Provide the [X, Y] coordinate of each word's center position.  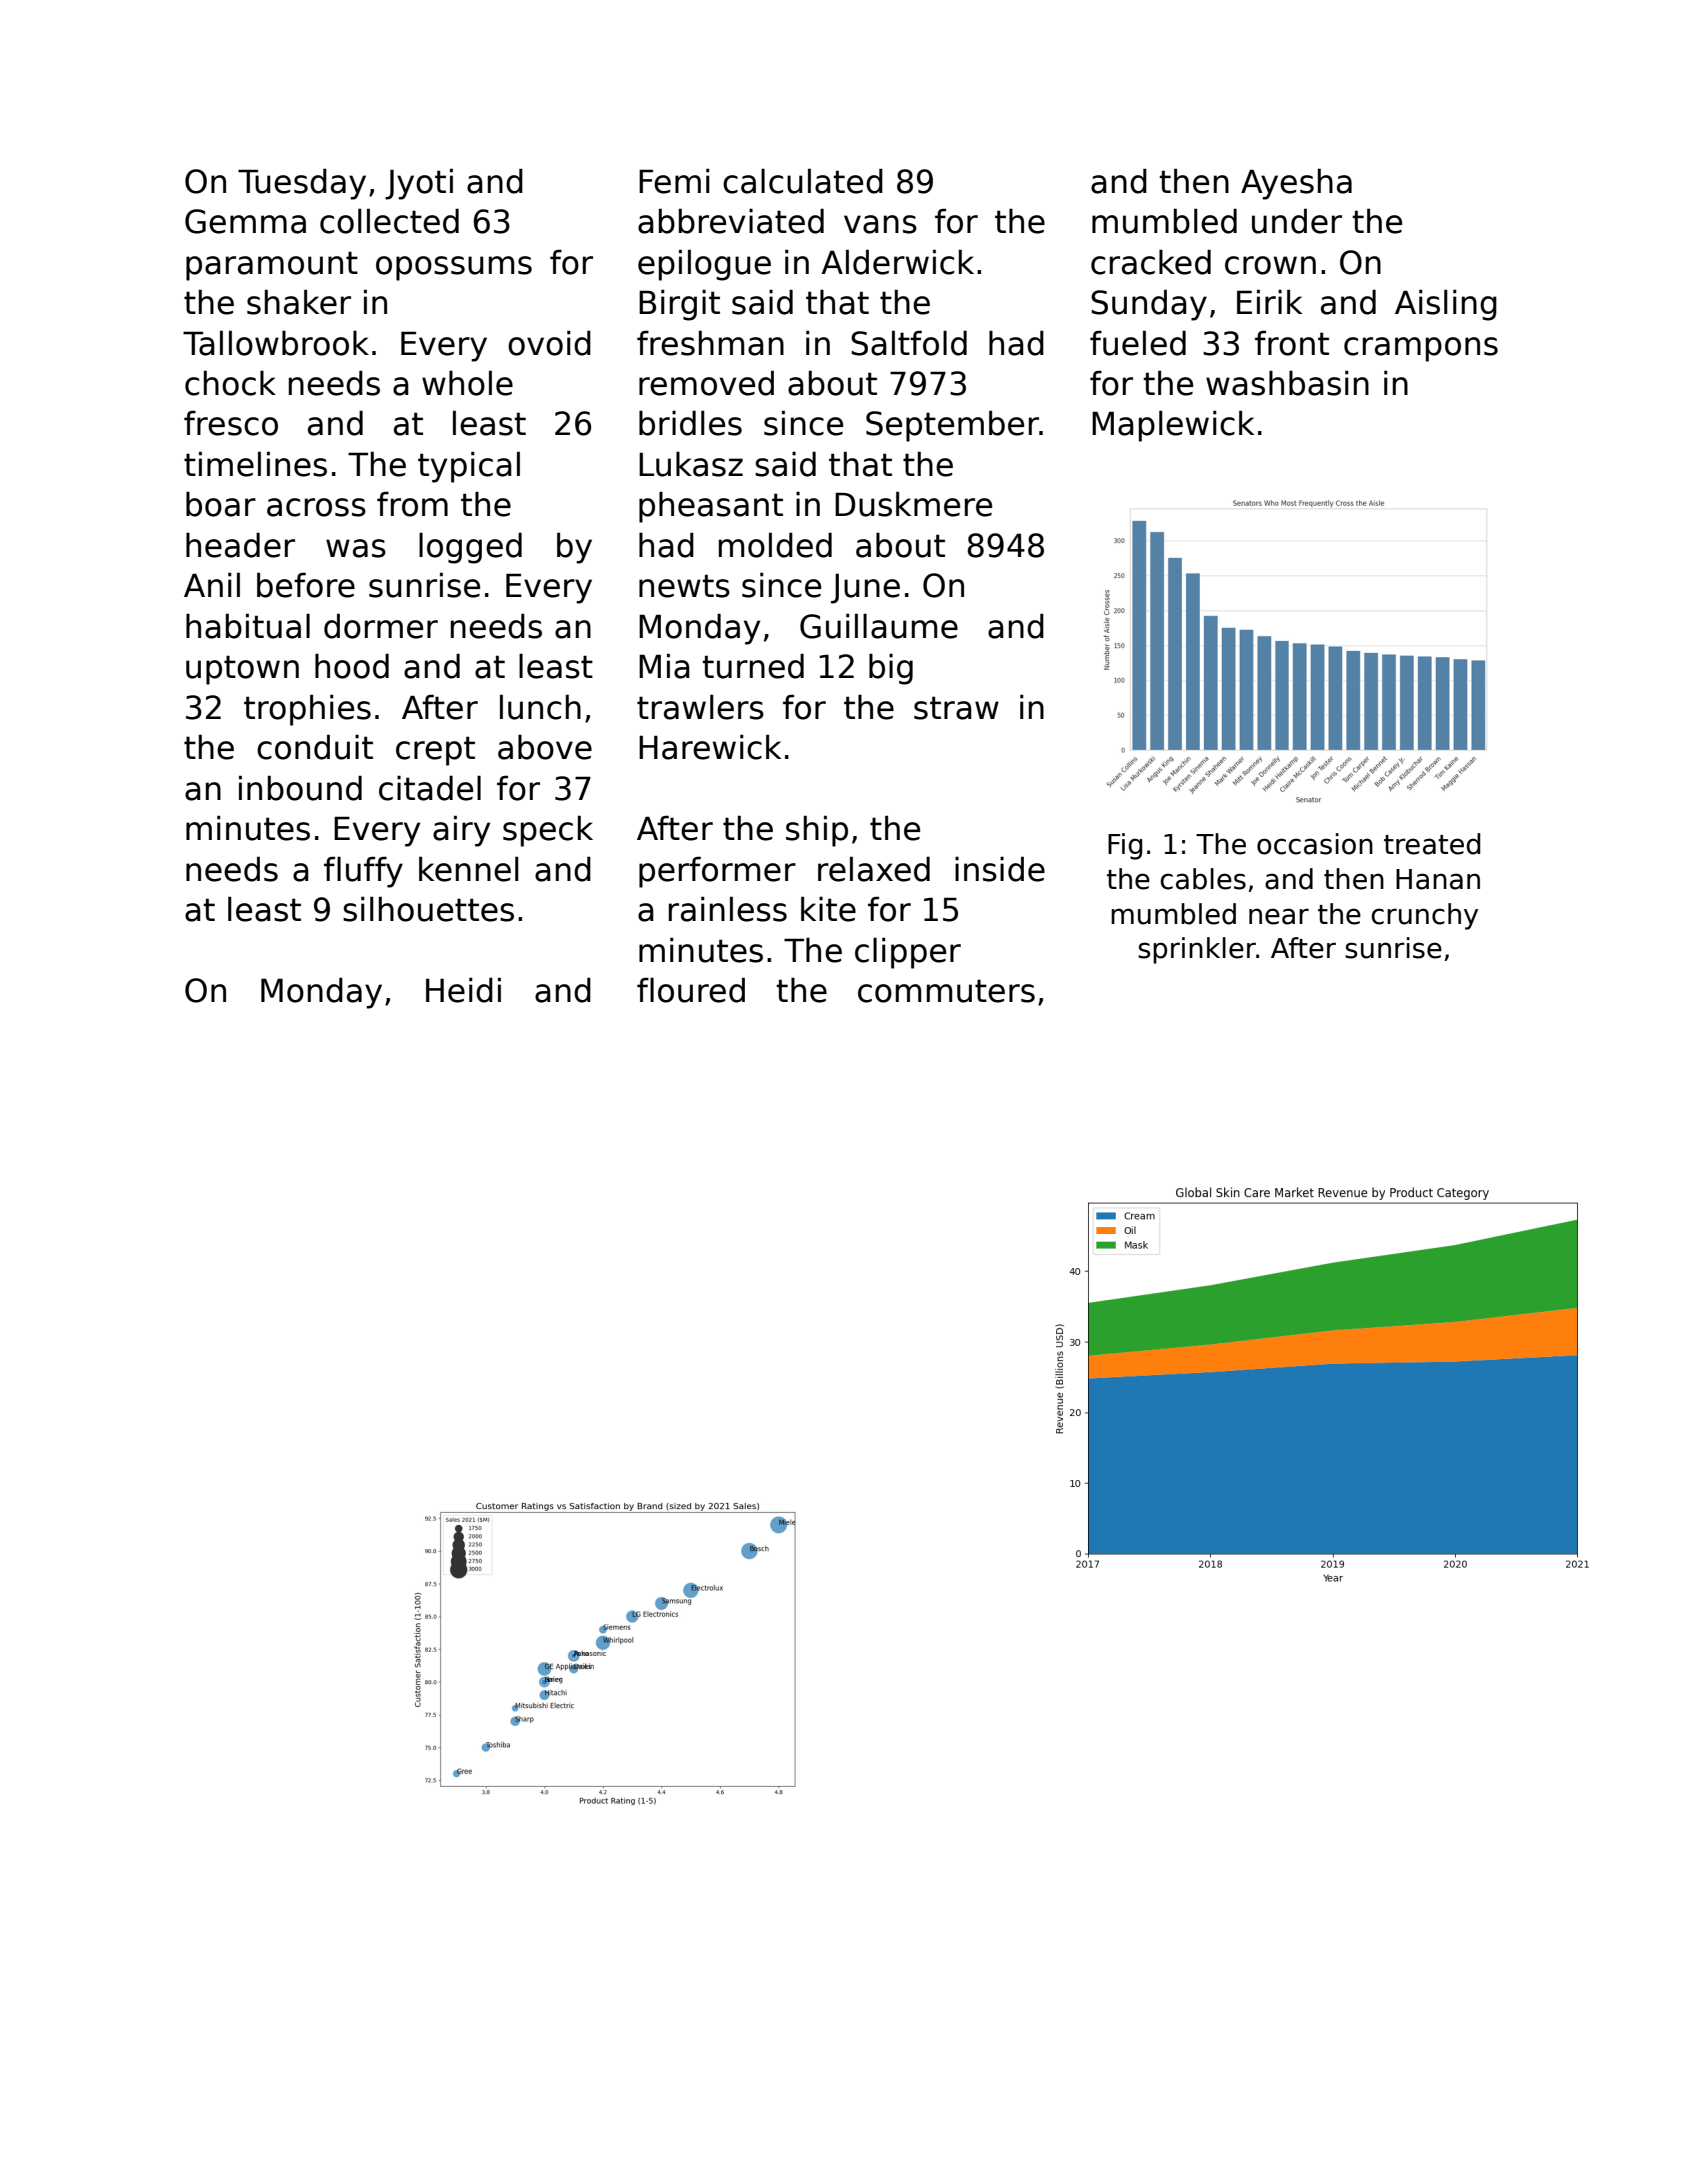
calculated [803, 181]
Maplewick [1173, 426]
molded [775, 545]
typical [469, 467]
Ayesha [1296, 184]
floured [691, 990]
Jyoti [419, 184]
